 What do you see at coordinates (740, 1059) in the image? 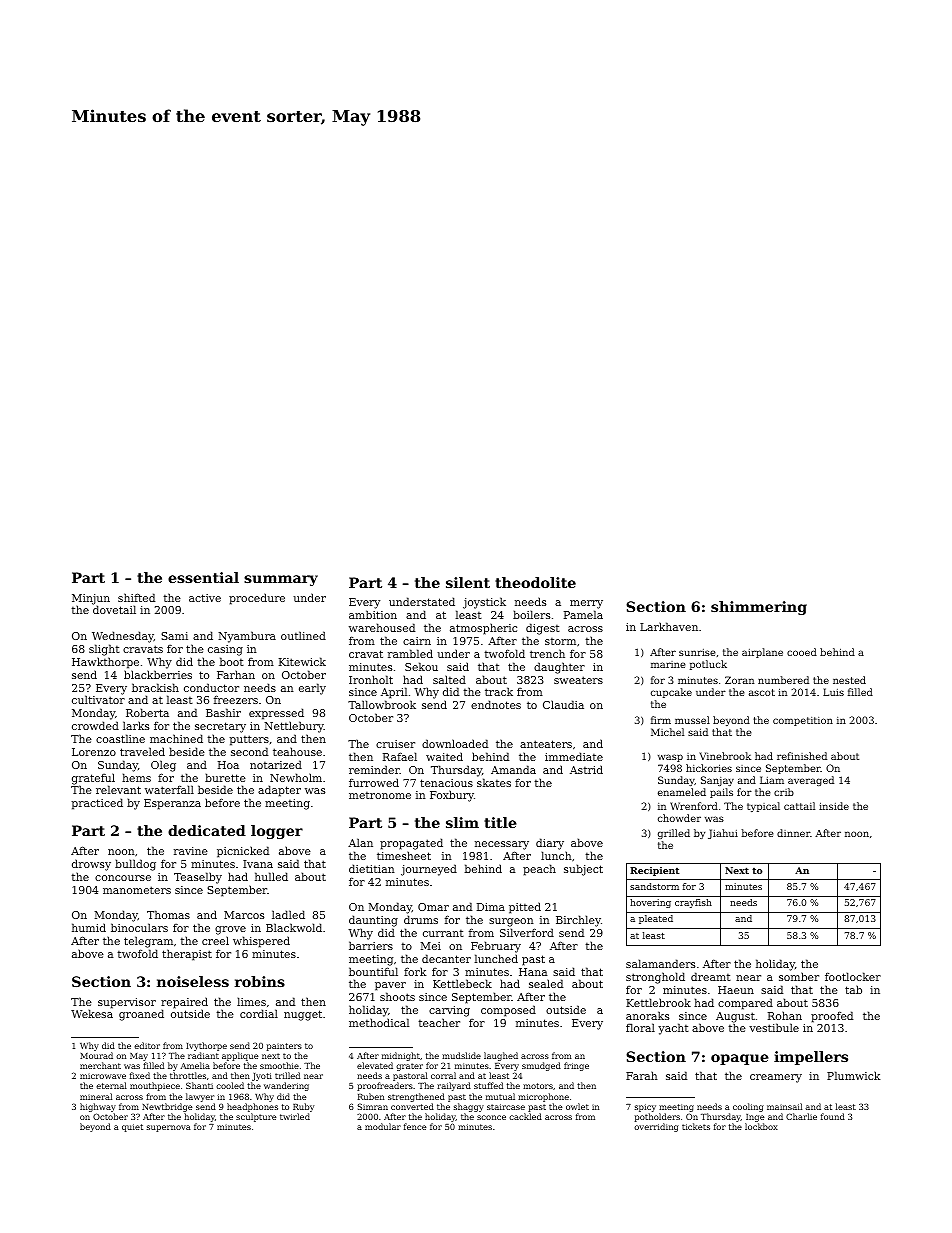
I see `opaque` at bounding box center [740, 1059].
